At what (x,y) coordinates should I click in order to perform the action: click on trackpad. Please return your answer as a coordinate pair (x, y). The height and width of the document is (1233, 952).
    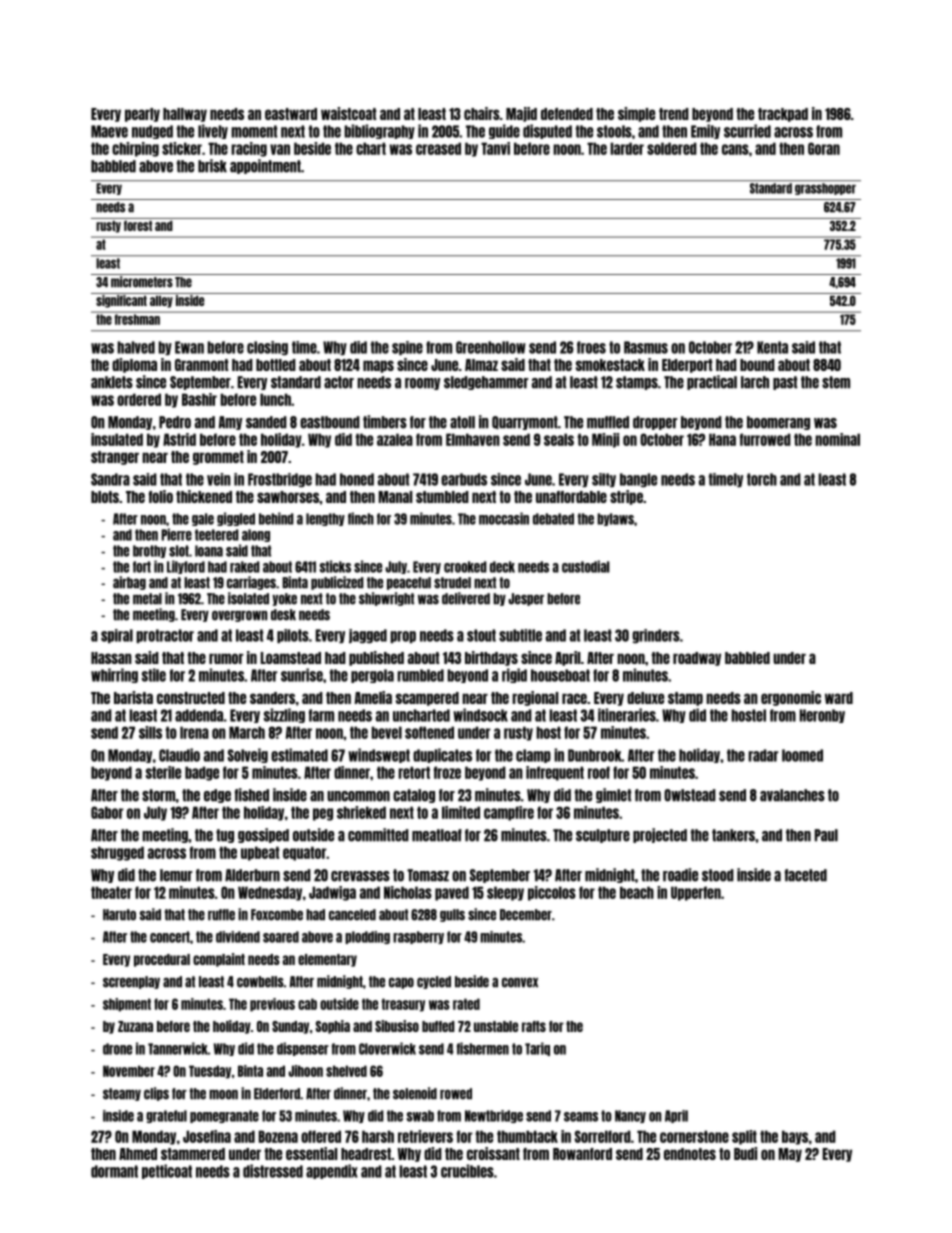
    Looking at the image, I should click on (783, 115).
